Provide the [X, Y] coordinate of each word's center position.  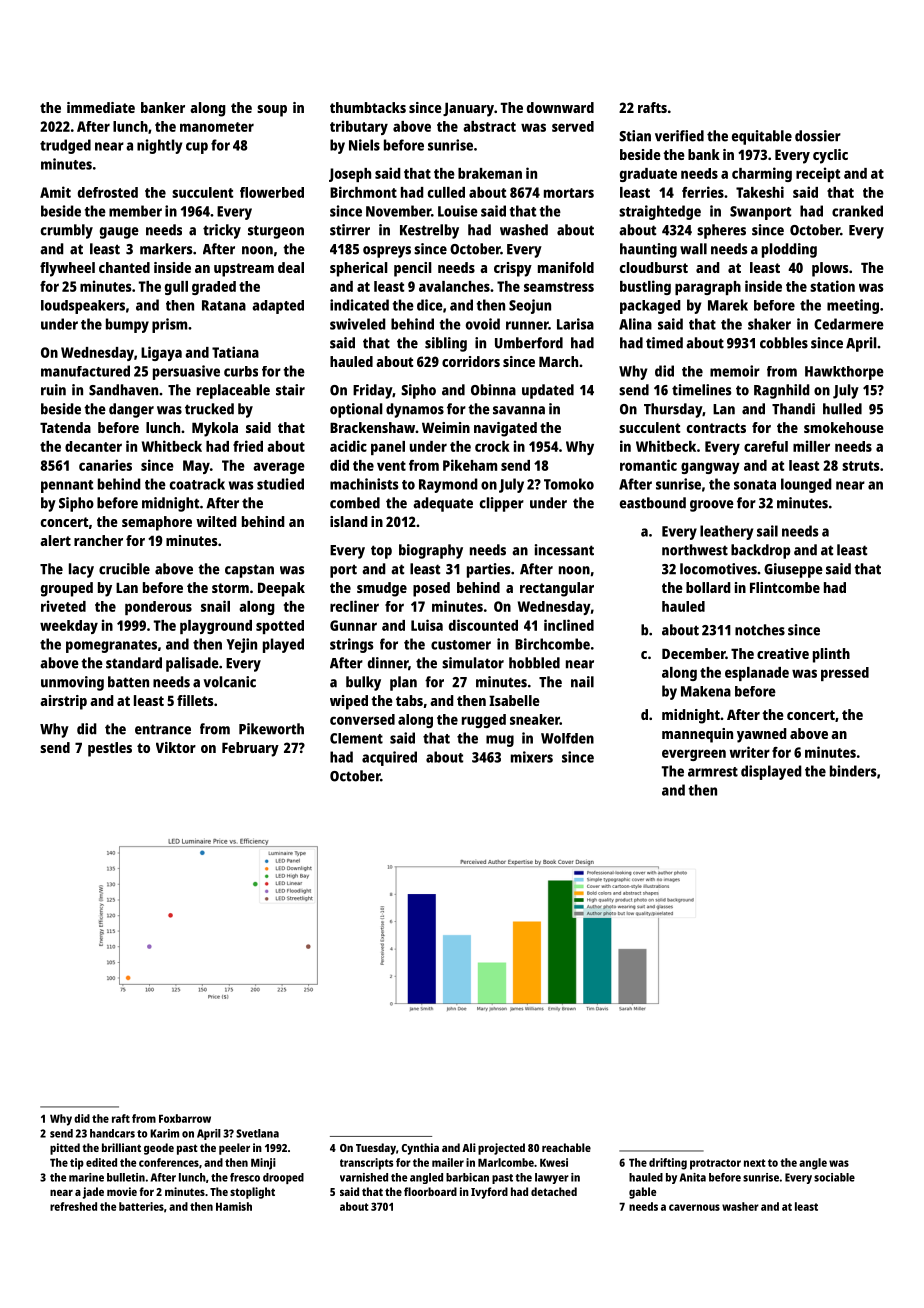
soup [272, 111]
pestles [110, 749]
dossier [818, 136]
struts [860, 466]
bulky [363, 683]
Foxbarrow [185, 1118]
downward [560, 107]
